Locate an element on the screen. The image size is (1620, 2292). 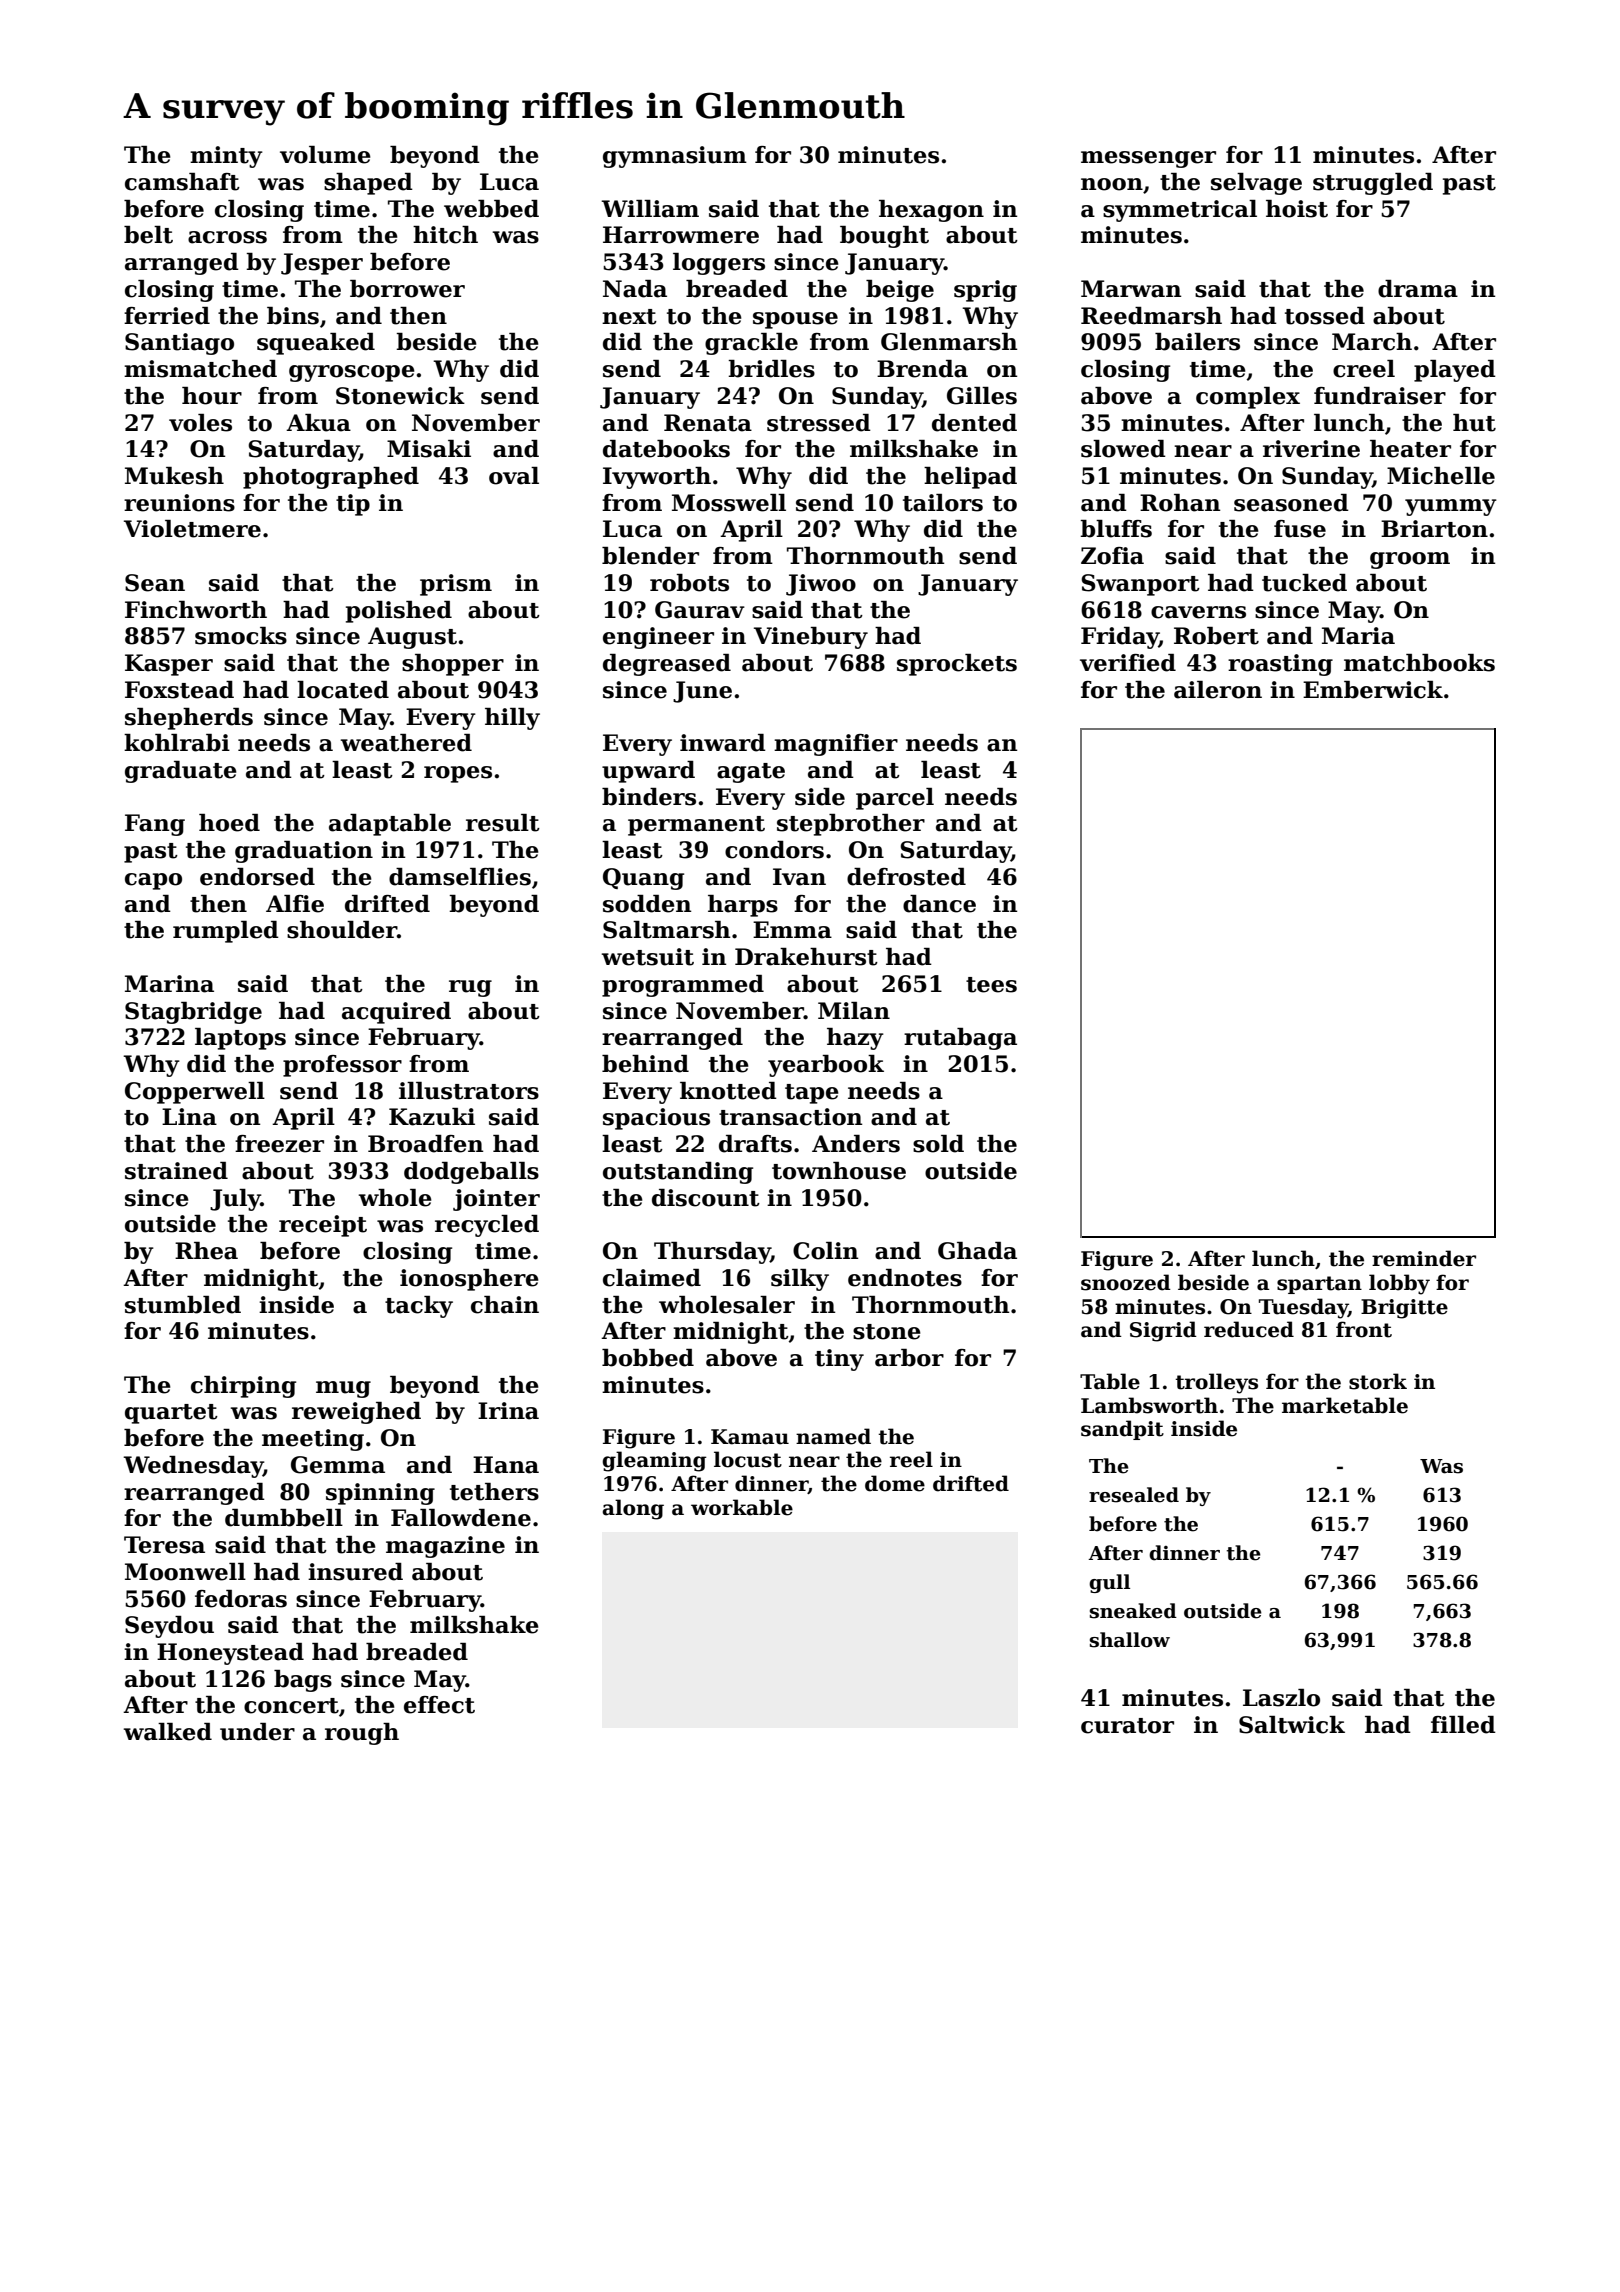
Mosswell is located at coordinates (729, 503).
